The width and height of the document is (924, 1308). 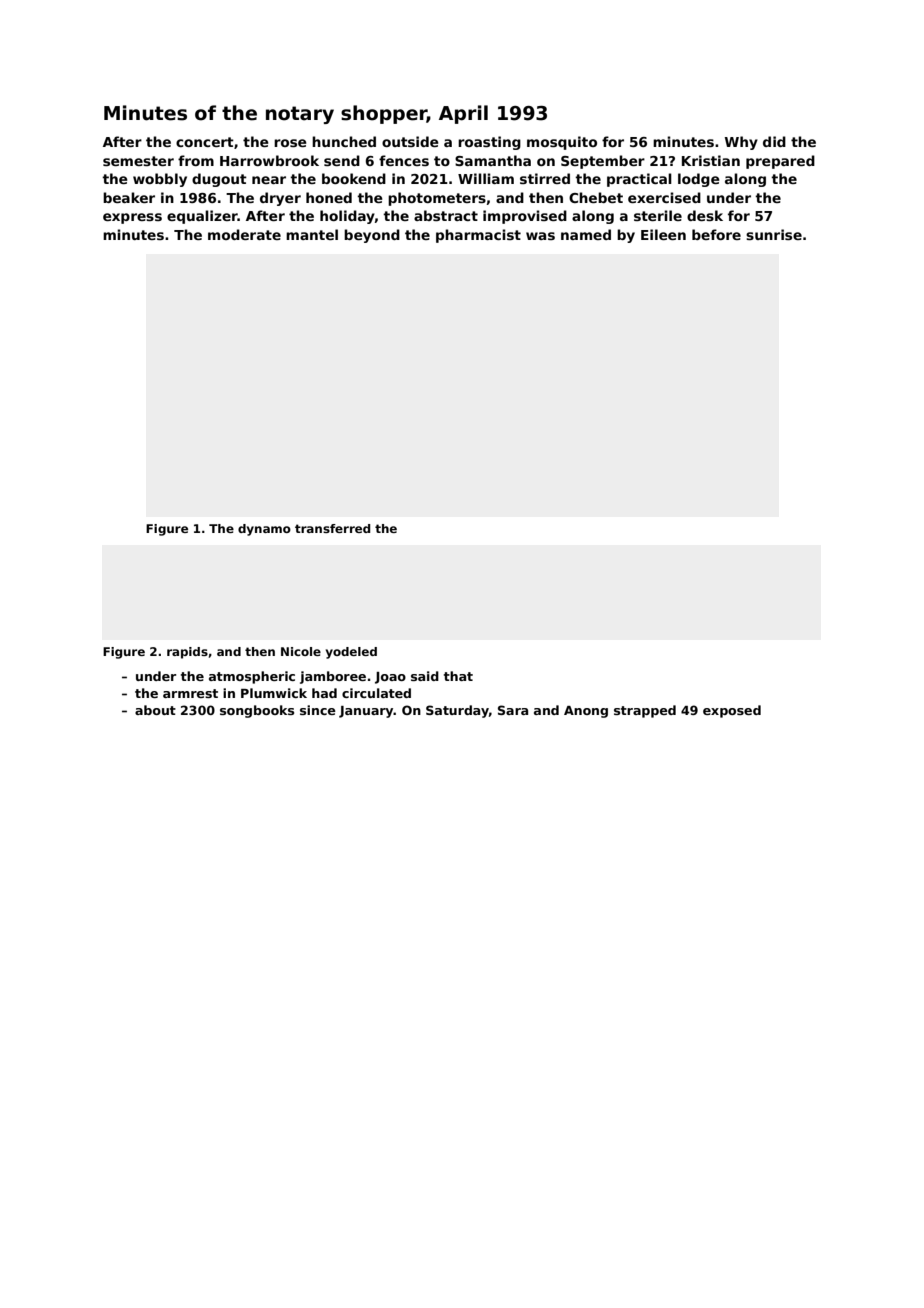 What do you see at coordinates (190, 693) in the document?
I see `armrest` at bounding box center [190, 693].
